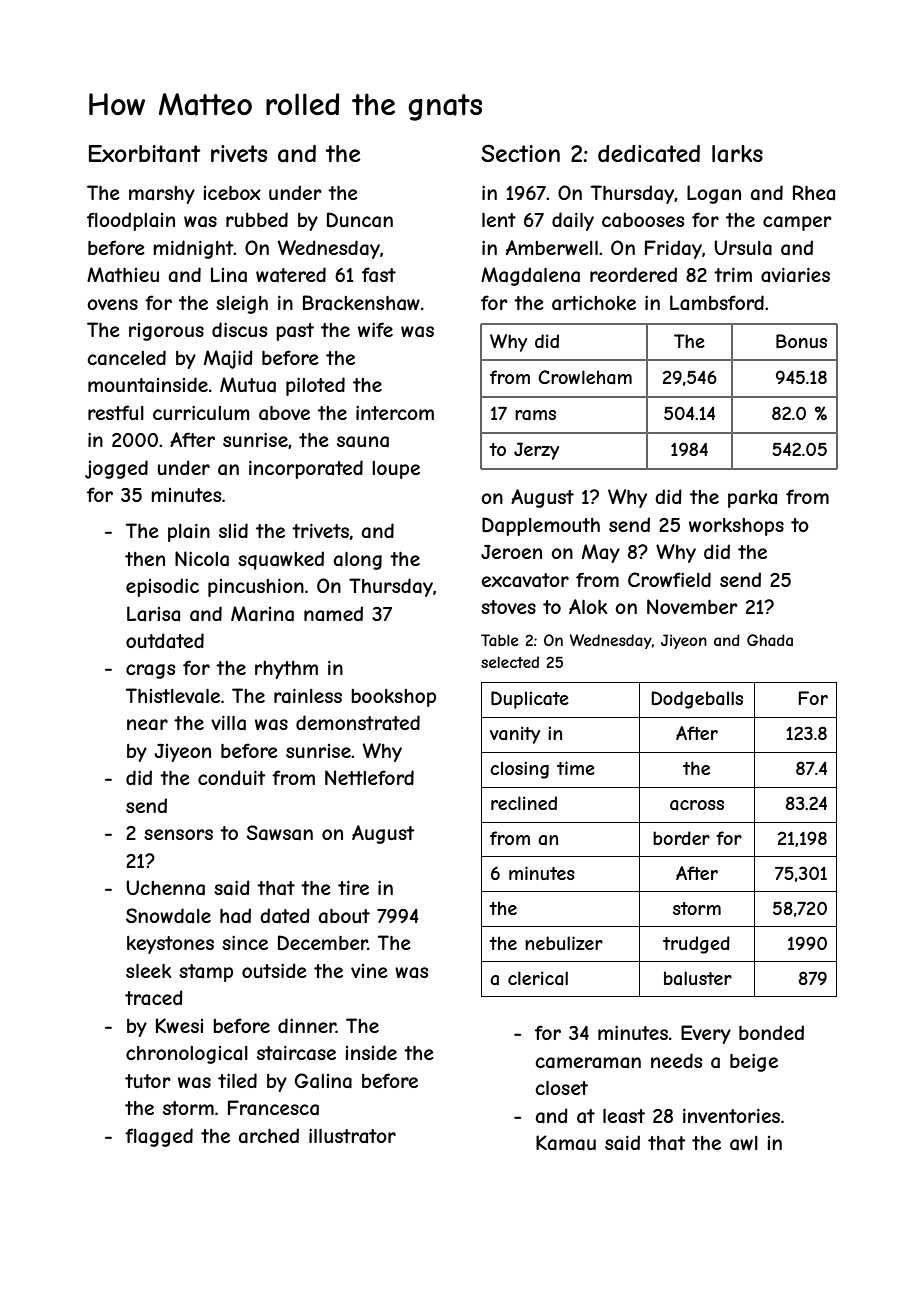  What do you see at coordinates (360, 220) in the screenshot?
I see `Duncan` at bounding box center [360, 220].
